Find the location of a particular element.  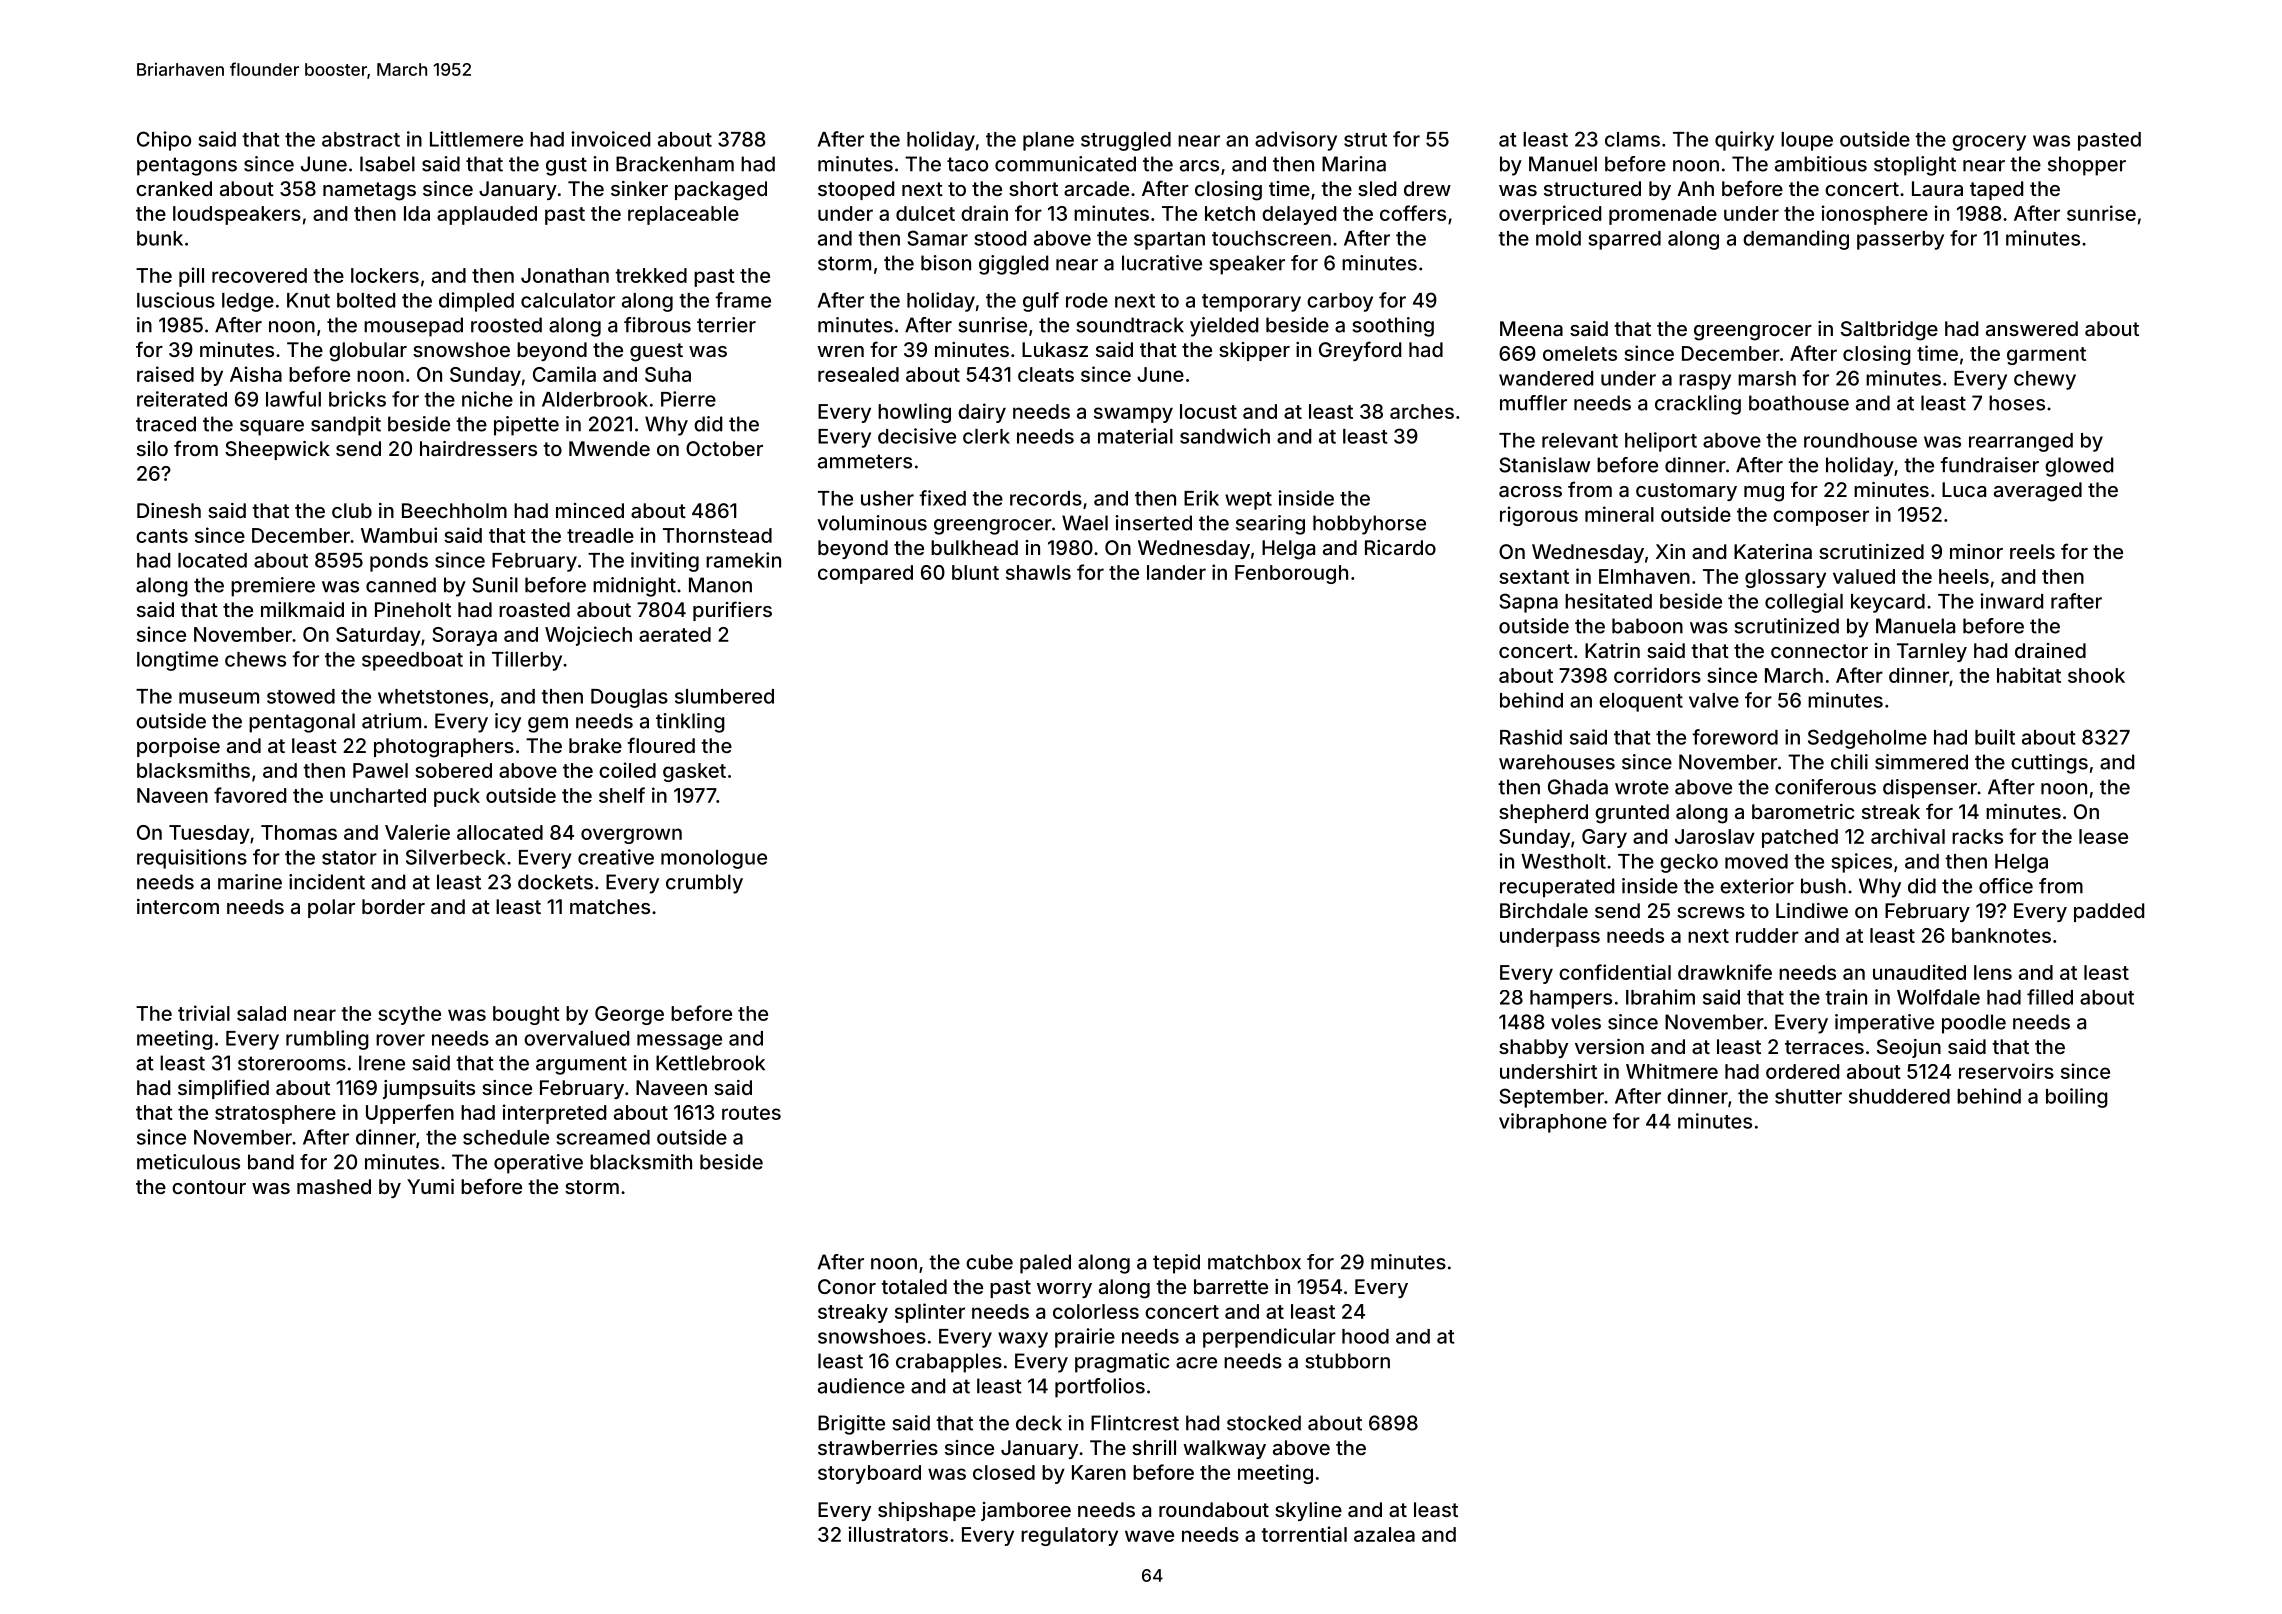

ammeters is located at coordinates (865, 461).
